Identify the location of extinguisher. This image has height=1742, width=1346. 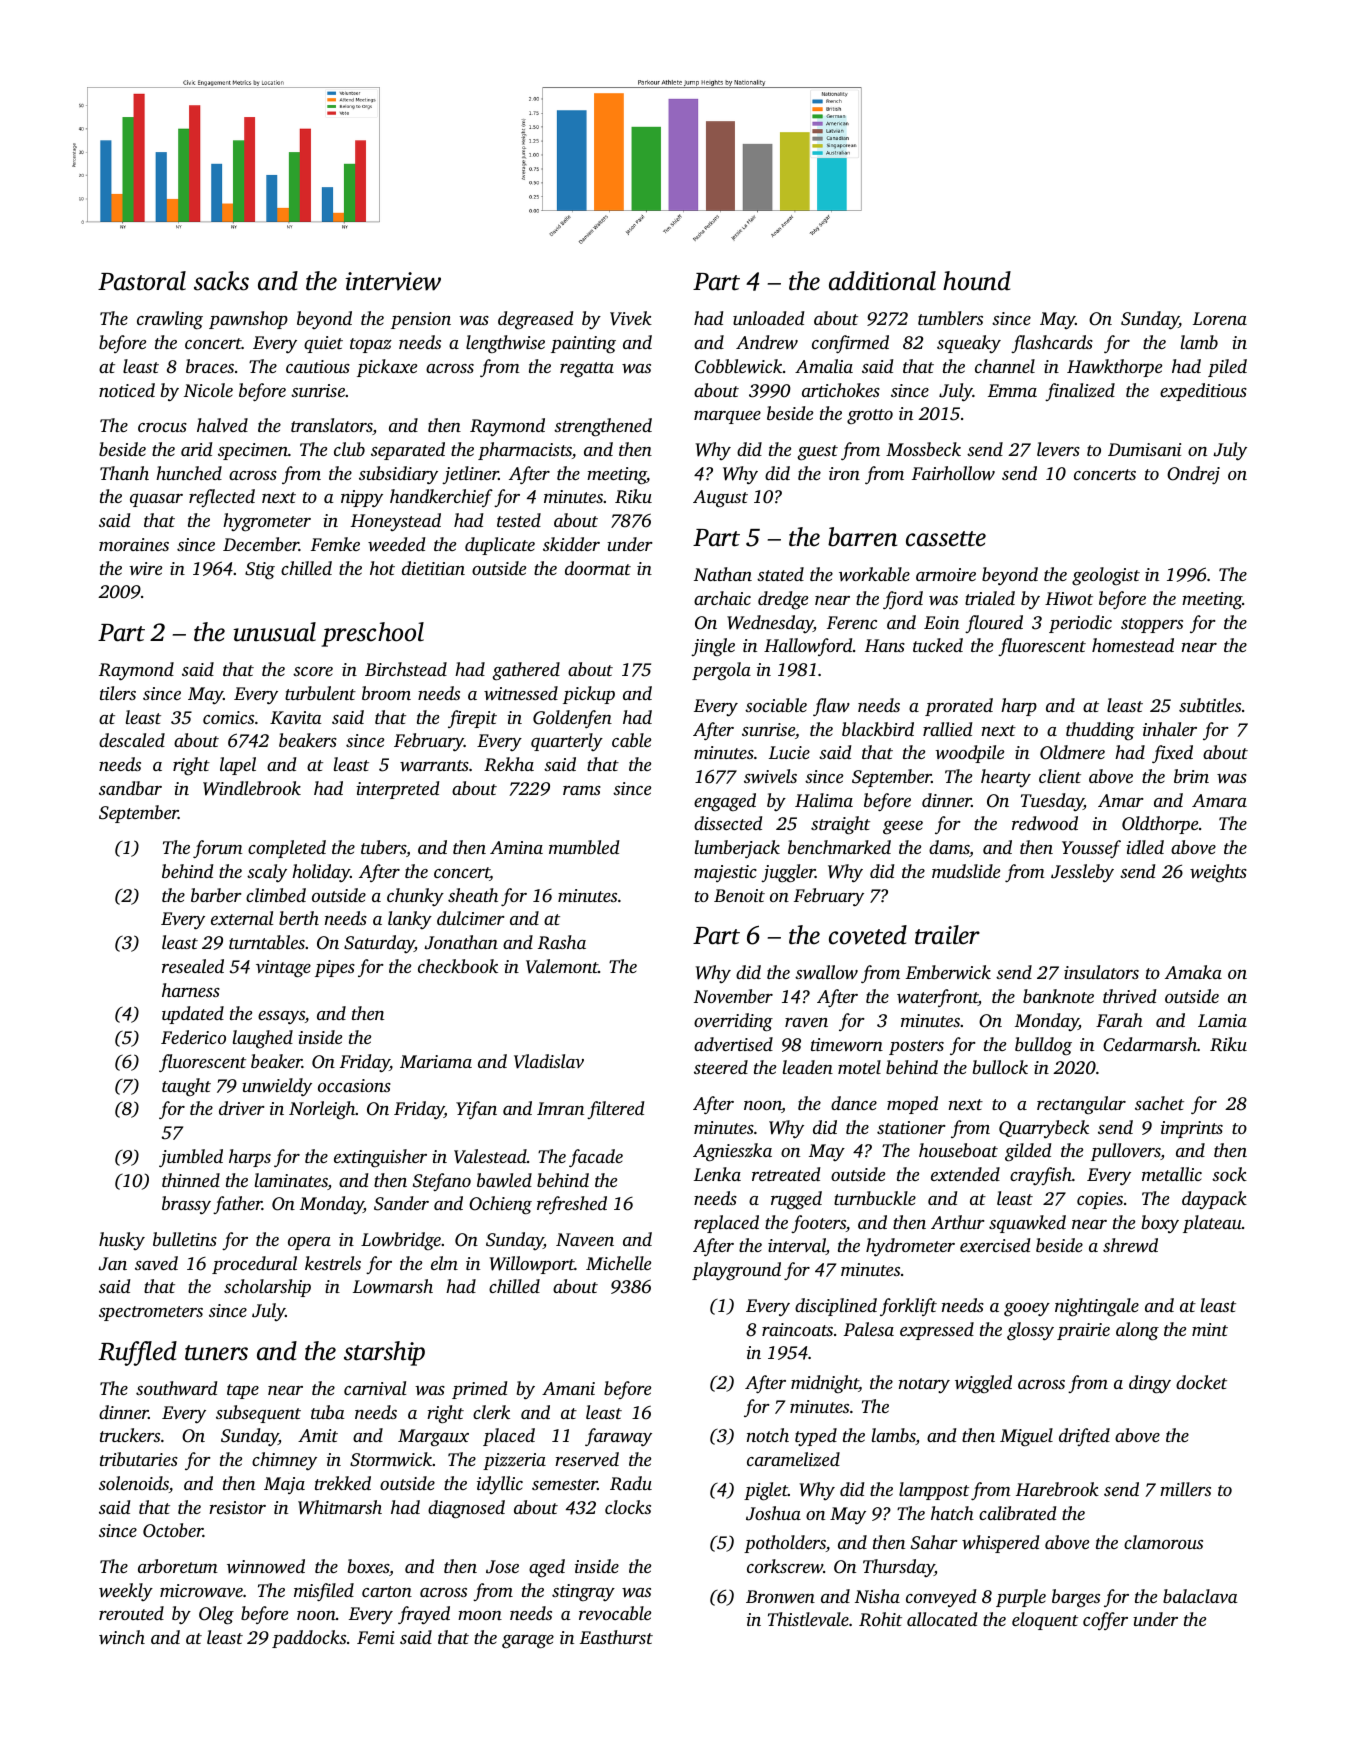
(380, 1158).
